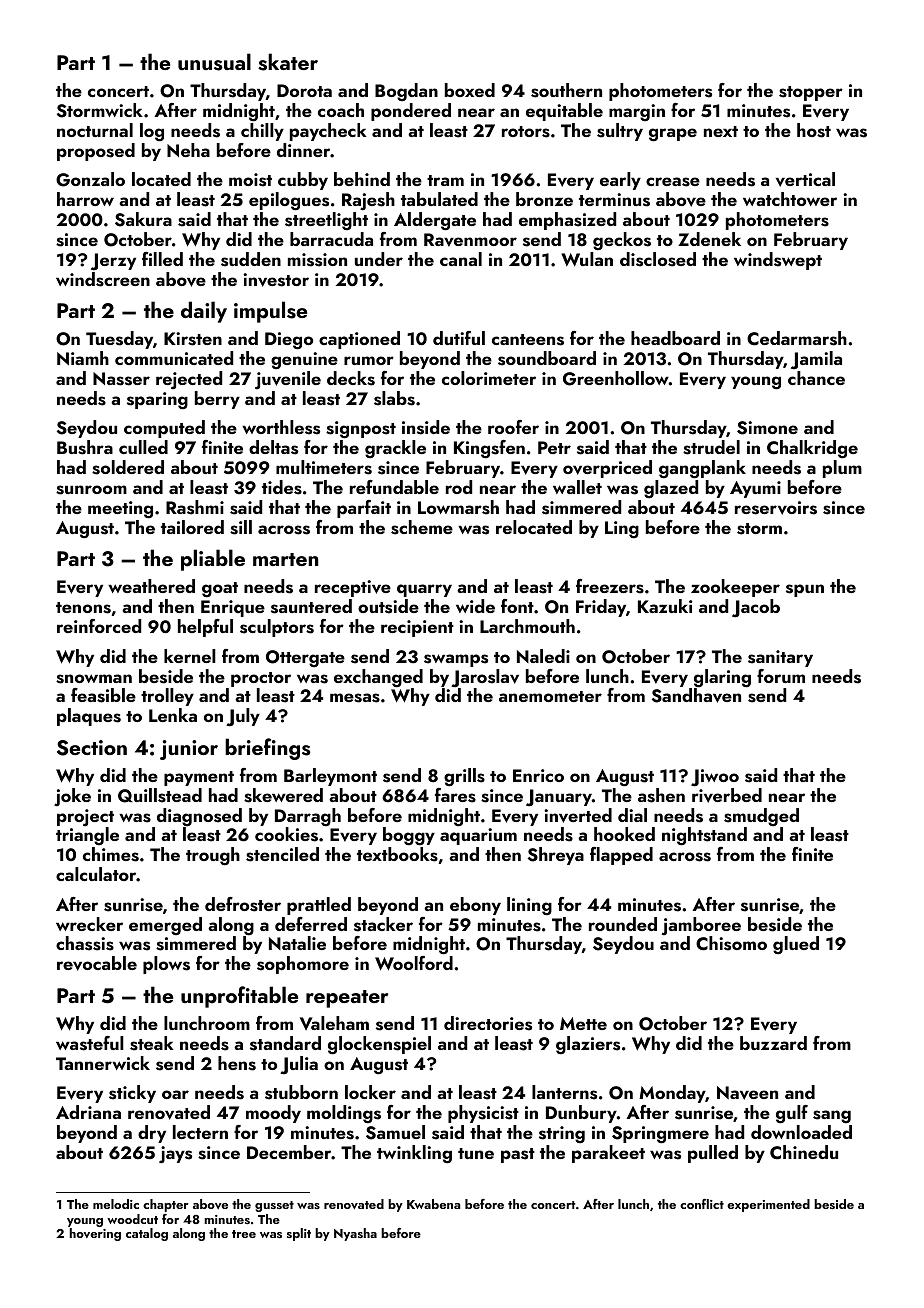  What do you see at coordinates (341, 110) in the screenshot?
I see `coach` at bounding box center [341, 110].
